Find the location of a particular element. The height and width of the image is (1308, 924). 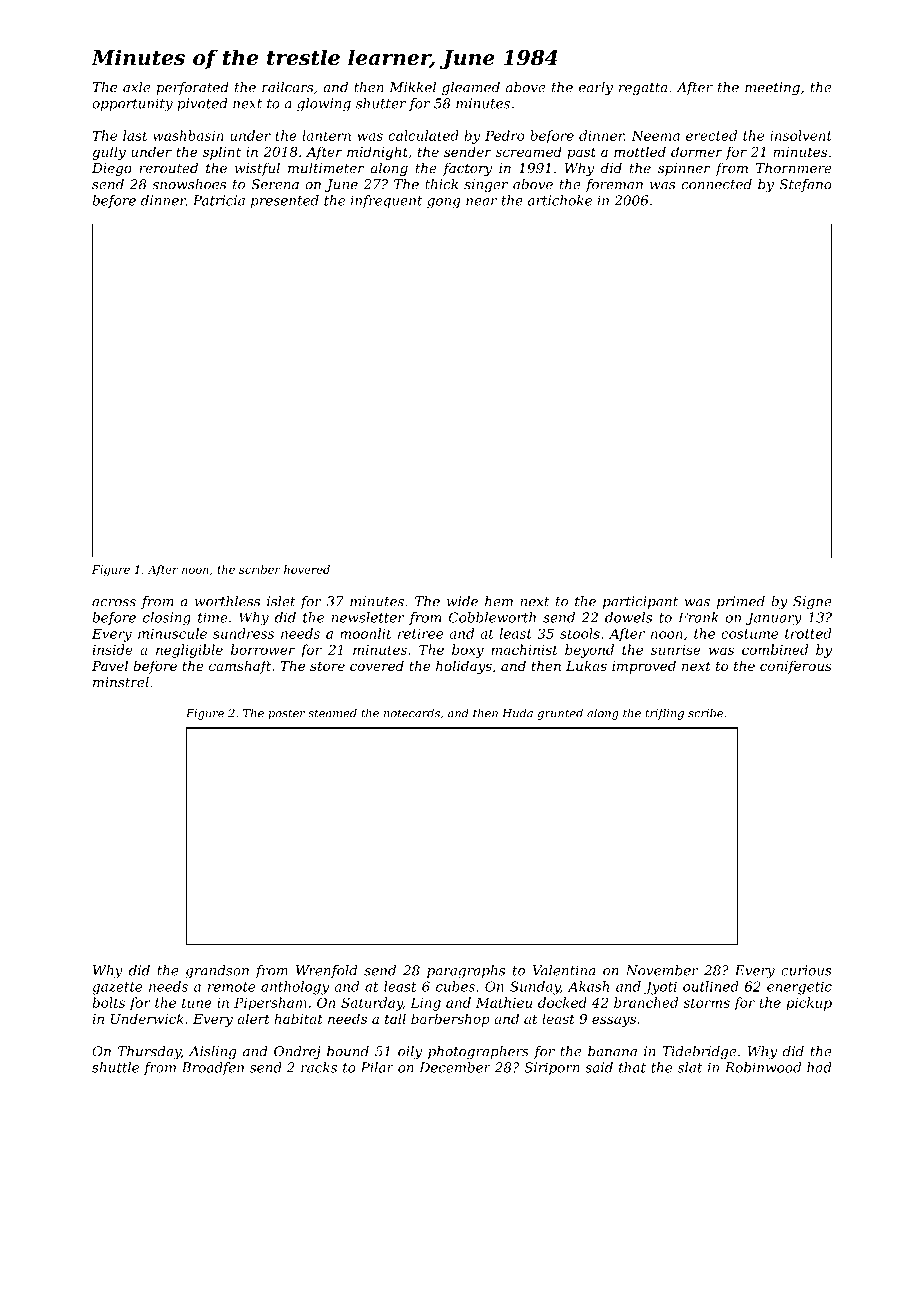

perforated is located at coordinates (192, 88).
